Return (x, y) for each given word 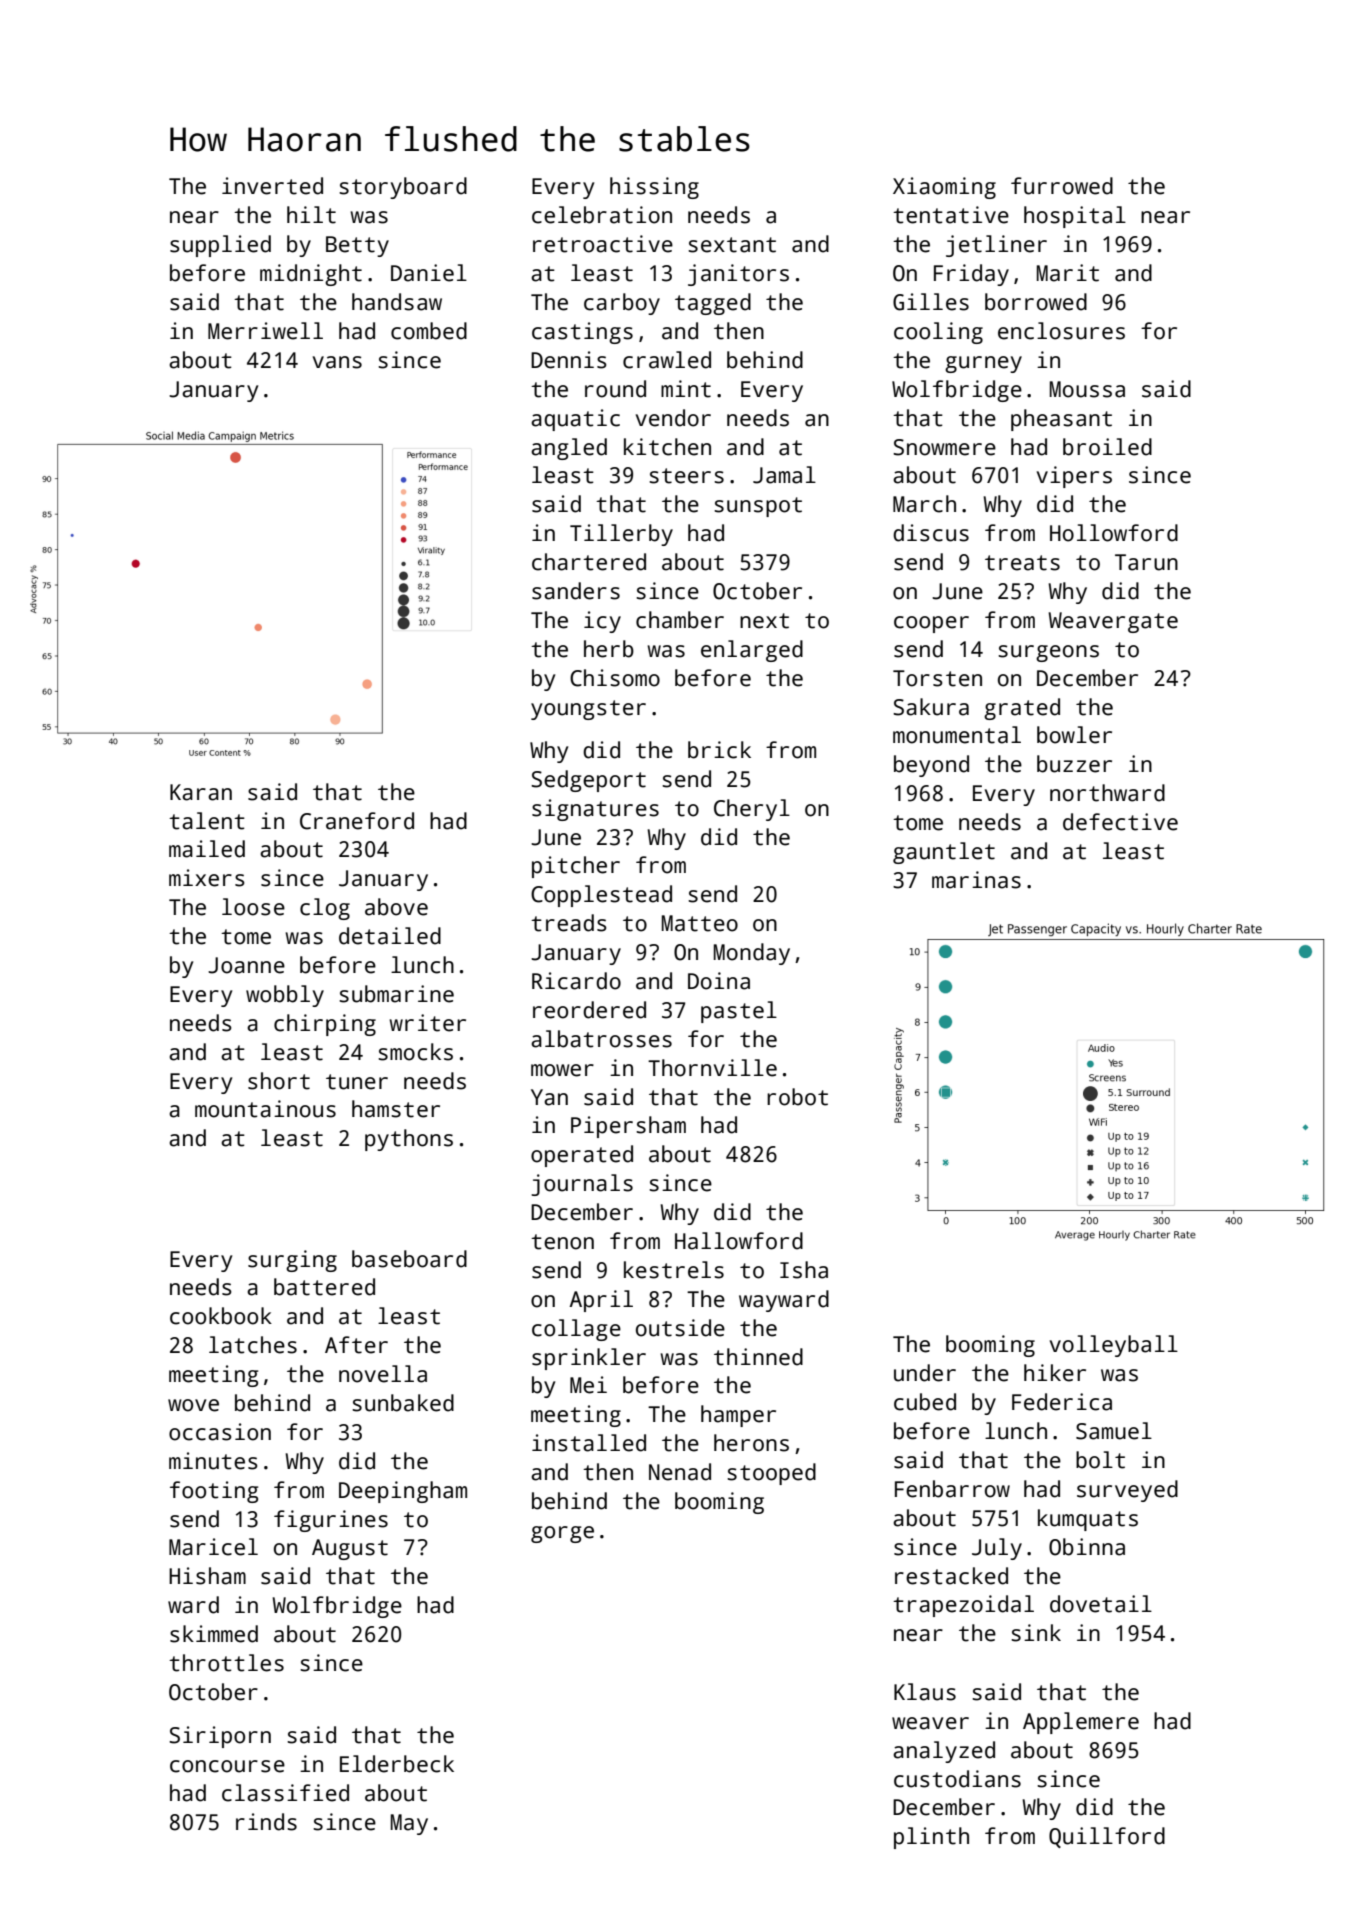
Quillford (1107, 1837)
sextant (732, 245)
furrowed (1062, 186)
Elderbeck (397, 1764)
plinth (931, 1838)
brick (719, 750)
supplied (220, 246)
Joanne (246, 965)
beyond (931, 766)
